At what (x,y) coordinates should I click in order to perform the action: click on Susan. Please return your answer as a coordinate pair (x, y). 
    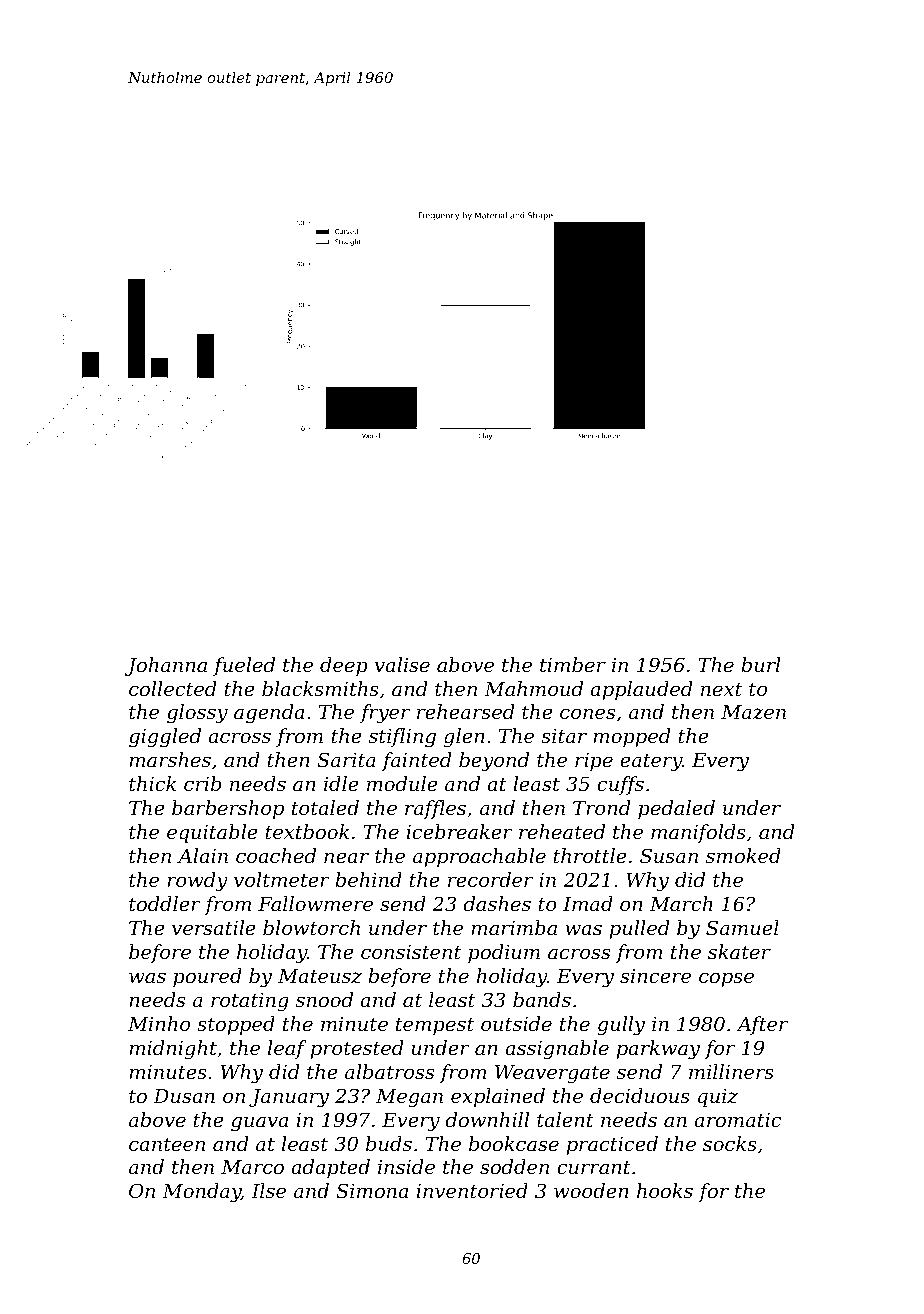
    Looking at the image, I should click on (669, 855).
